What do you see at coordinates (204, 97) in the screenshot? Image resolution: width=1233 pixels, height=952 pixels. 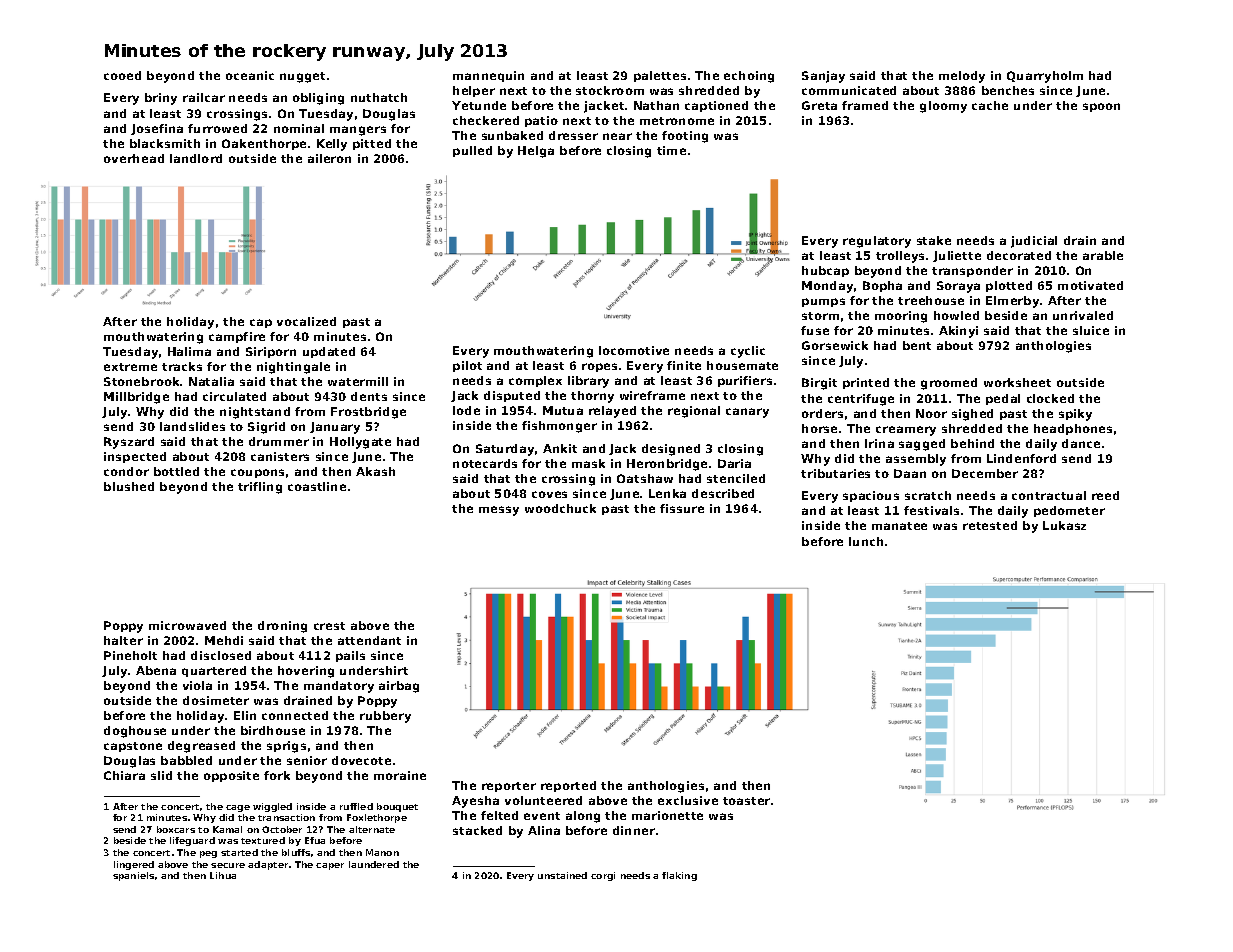 I see `railcar` at bounding box center [204, 97].
